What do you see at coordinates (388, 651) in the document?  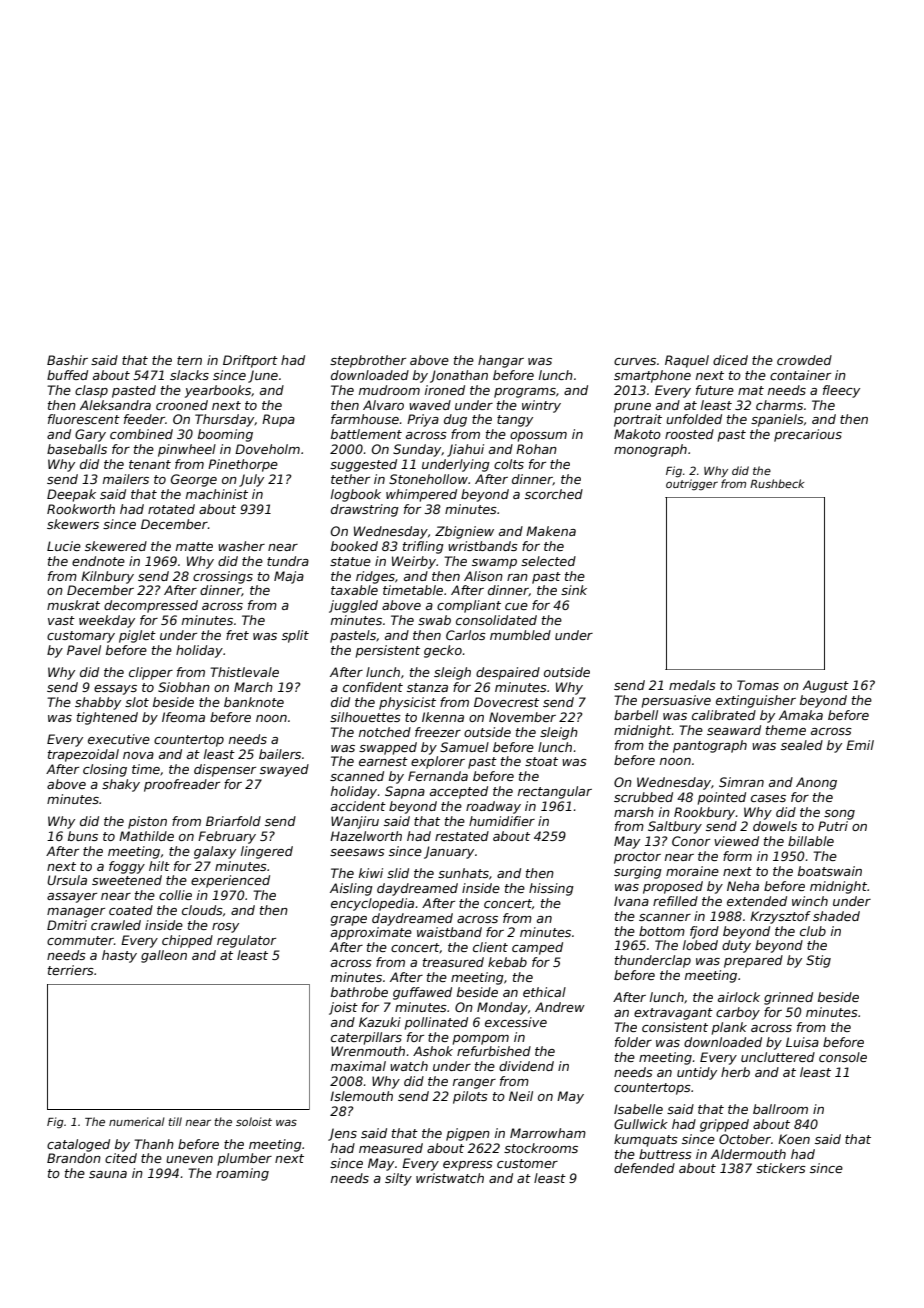 I see `persistent` at bounding box center [388, 651].
